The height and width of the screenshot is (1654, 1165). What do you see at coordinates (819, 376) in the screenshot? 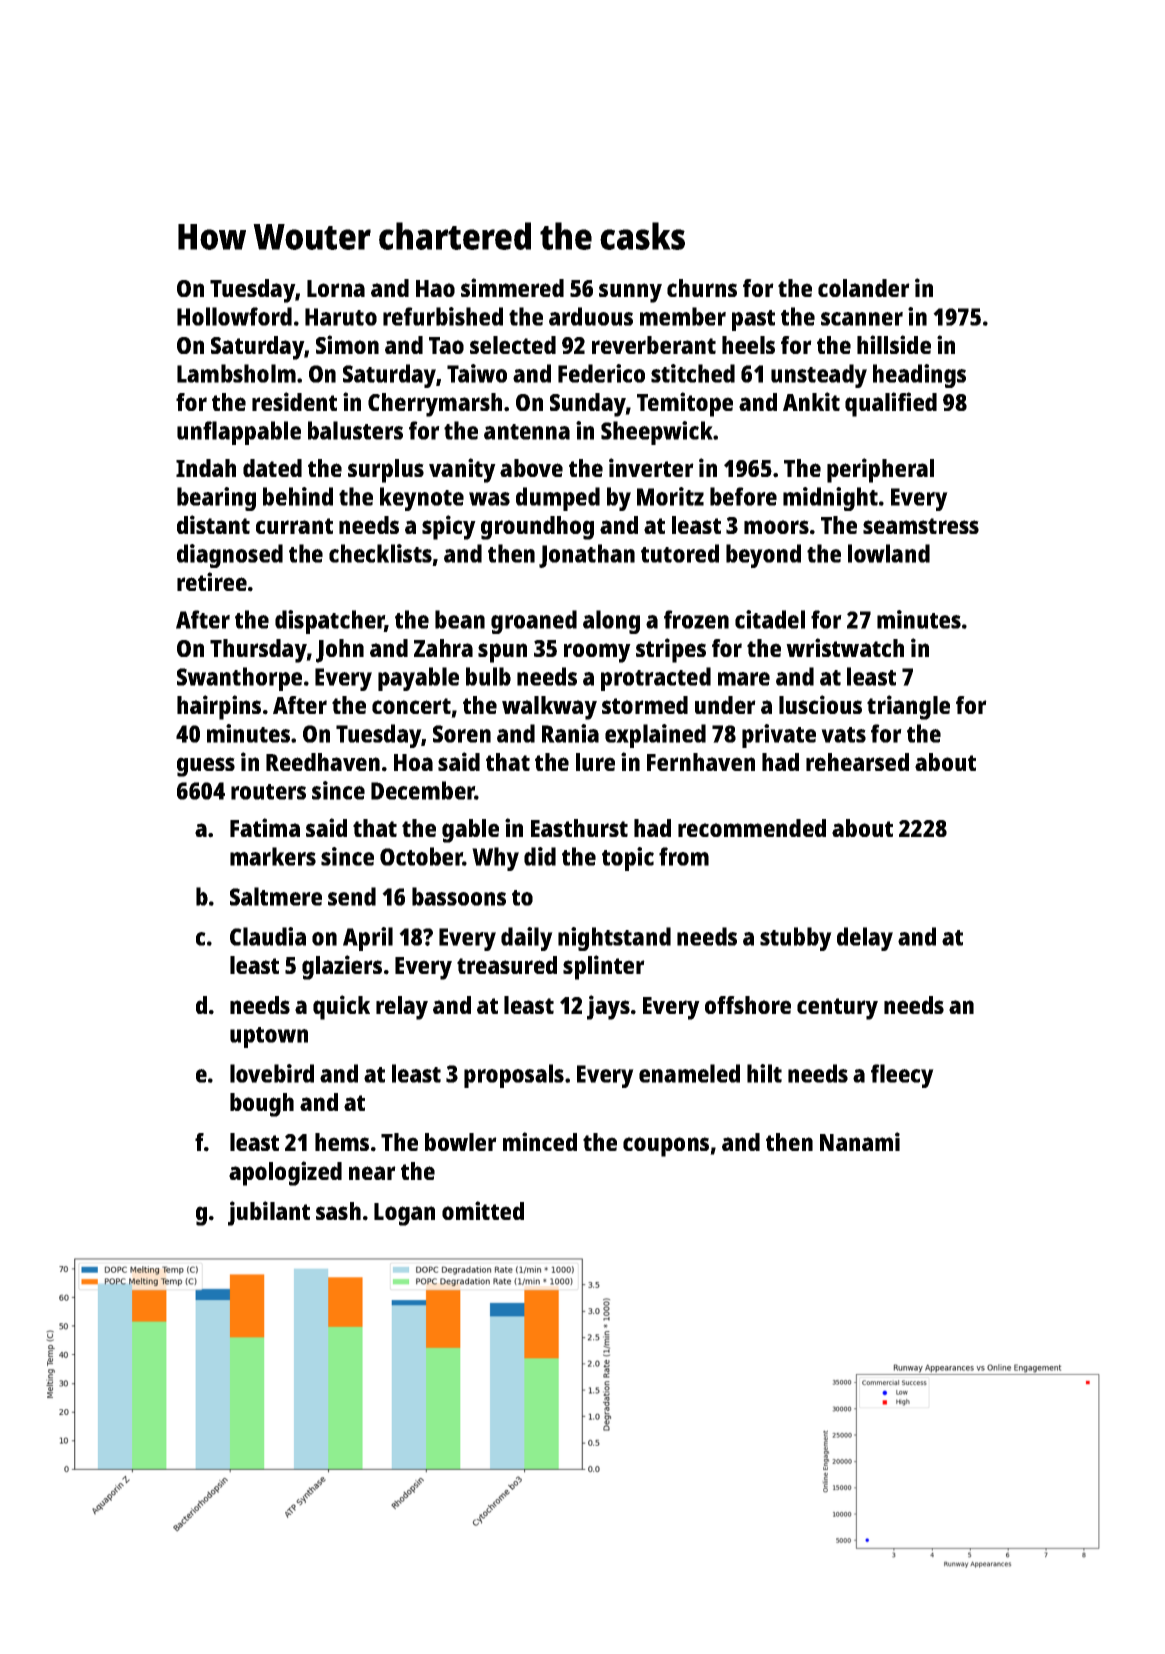
I see `unsteady` at bounding box center [819, 376].
